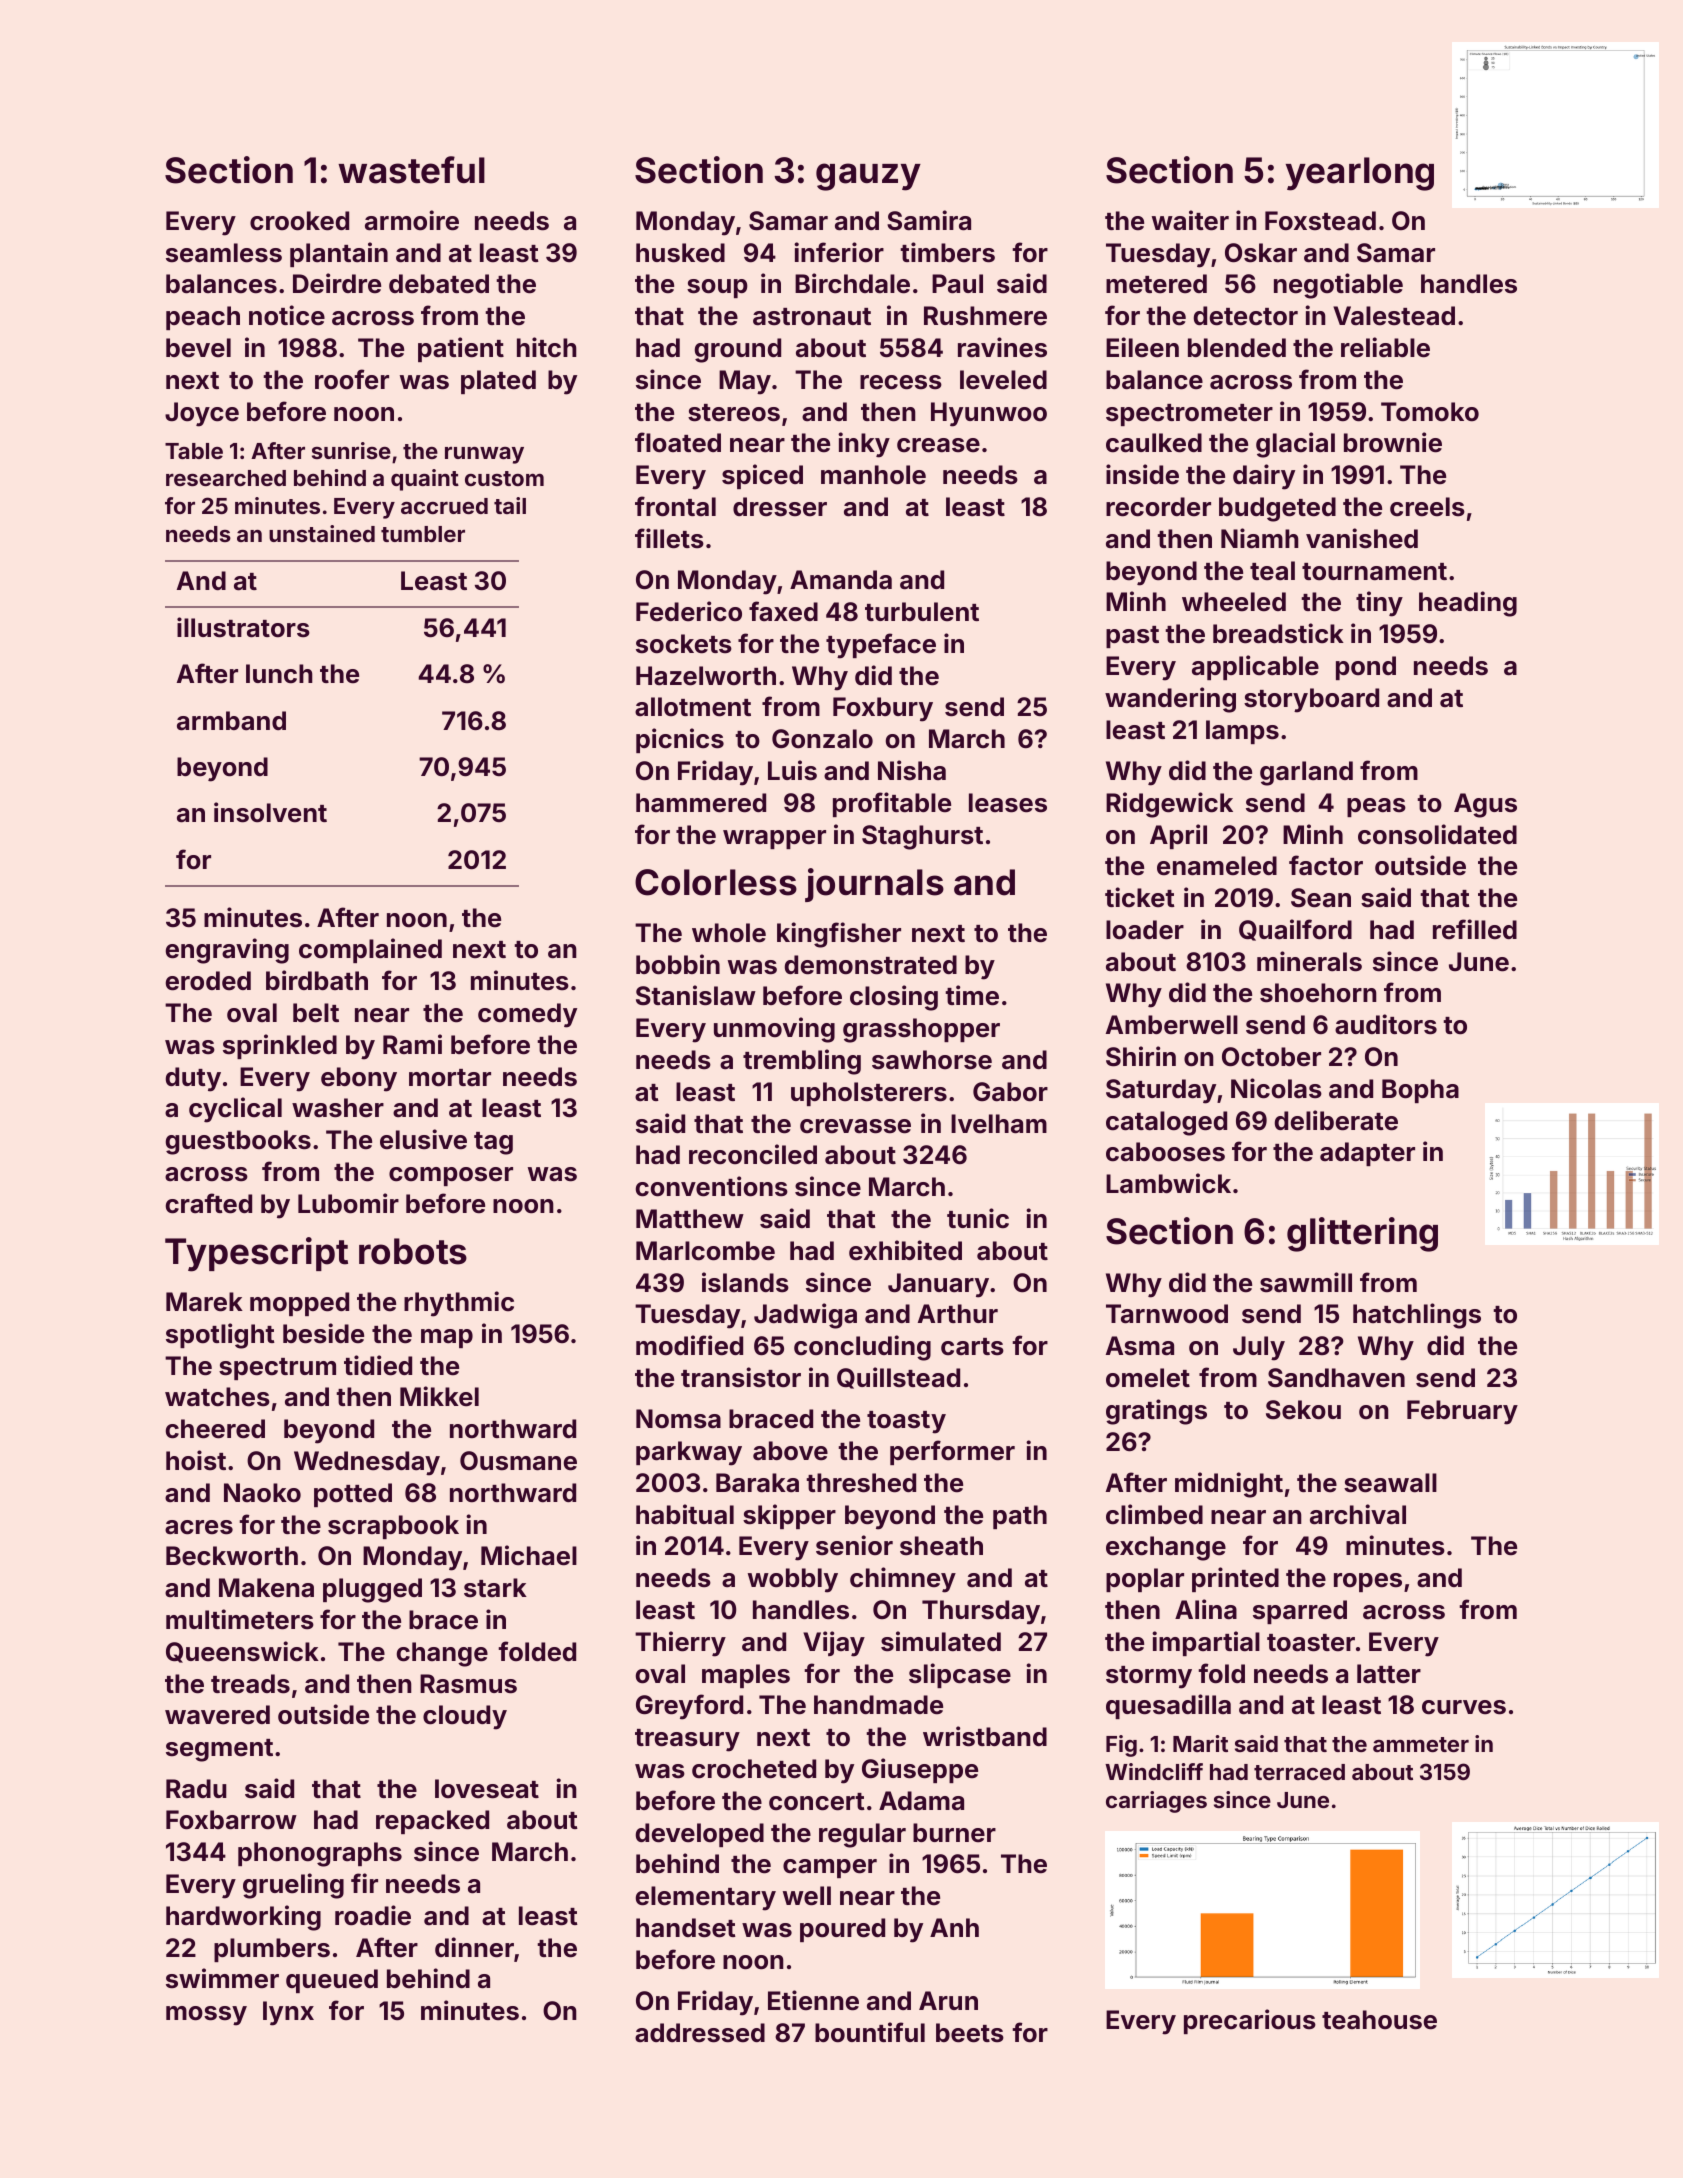  What do you see at coordinates (1189, 415) in the document?
I see `spectrometer` at bounding box center [1189, 415].
